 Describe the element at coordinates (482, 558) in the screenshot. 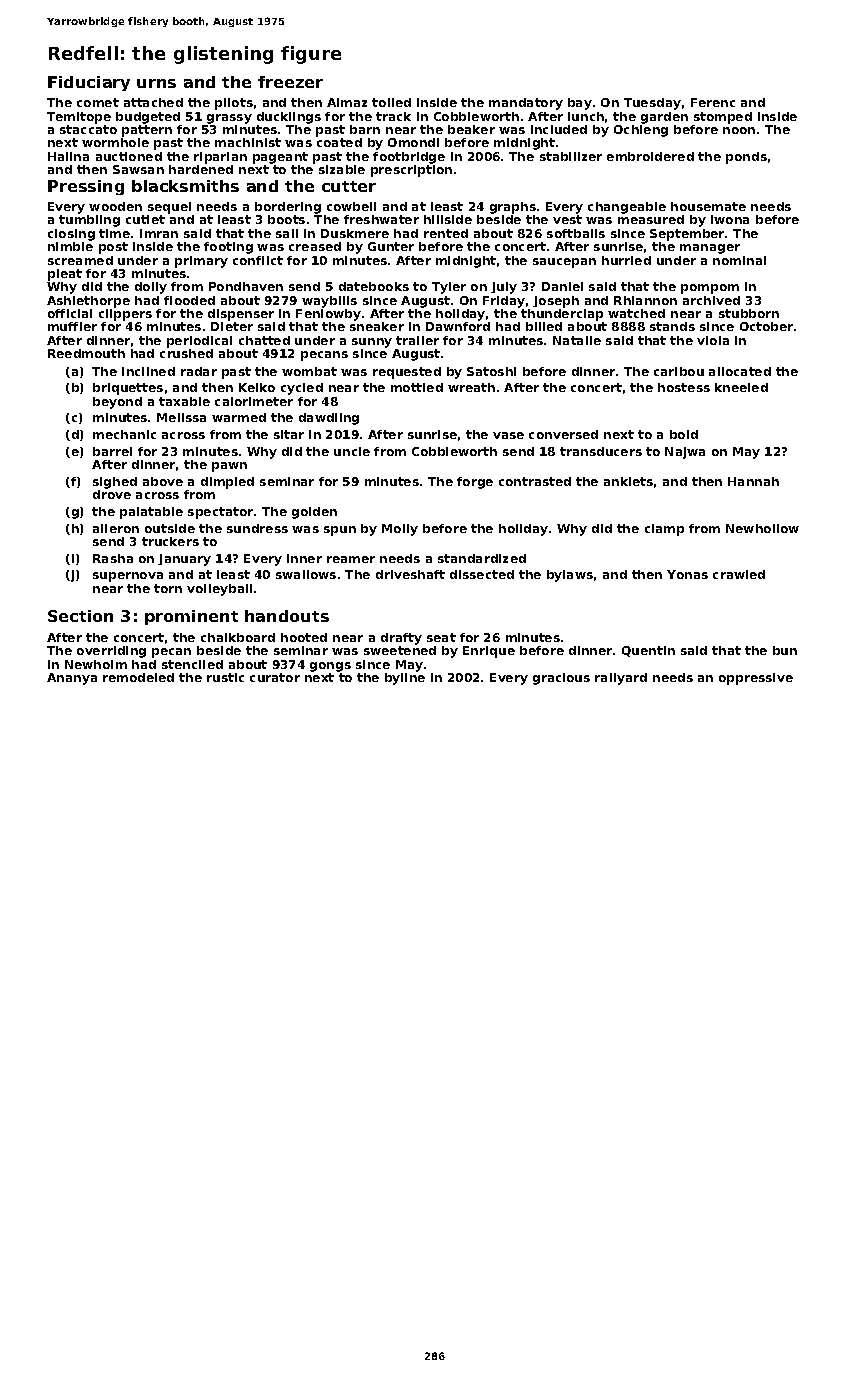

I see `standardized` at that location.
